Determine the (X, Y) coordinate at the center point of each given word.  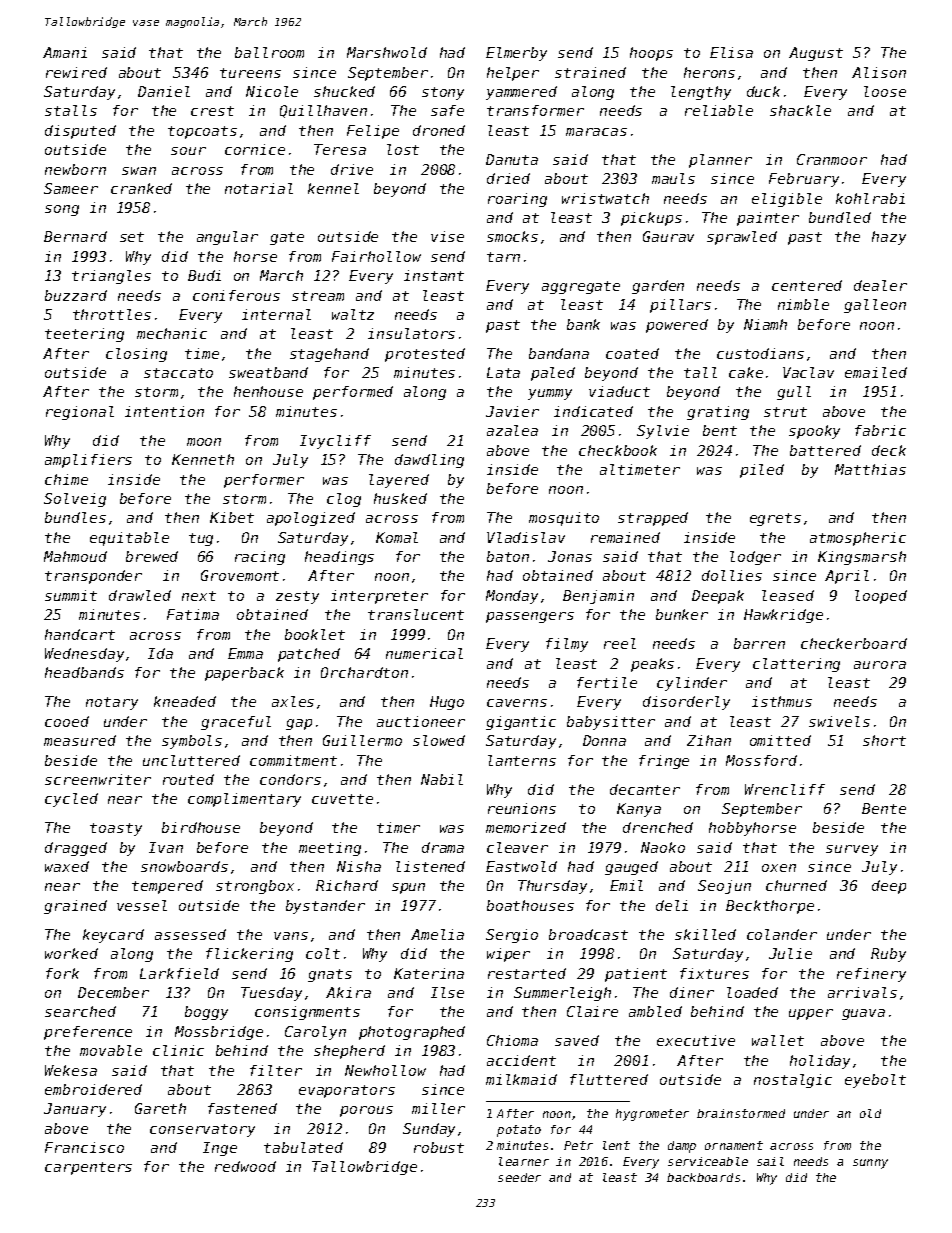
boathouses (530, 905)
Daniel (164, 91)
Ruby (888, 955)
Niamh (765, 324)
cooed (67, 721)
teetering (84, 335)
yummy (550, 394)
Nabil (442, 779)
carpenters (88, 1168)
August (816, 54)
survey (852, 850)
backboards (703, 1177)
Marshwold (387, 52)
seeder (519, 1177)
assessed (190, 934)
